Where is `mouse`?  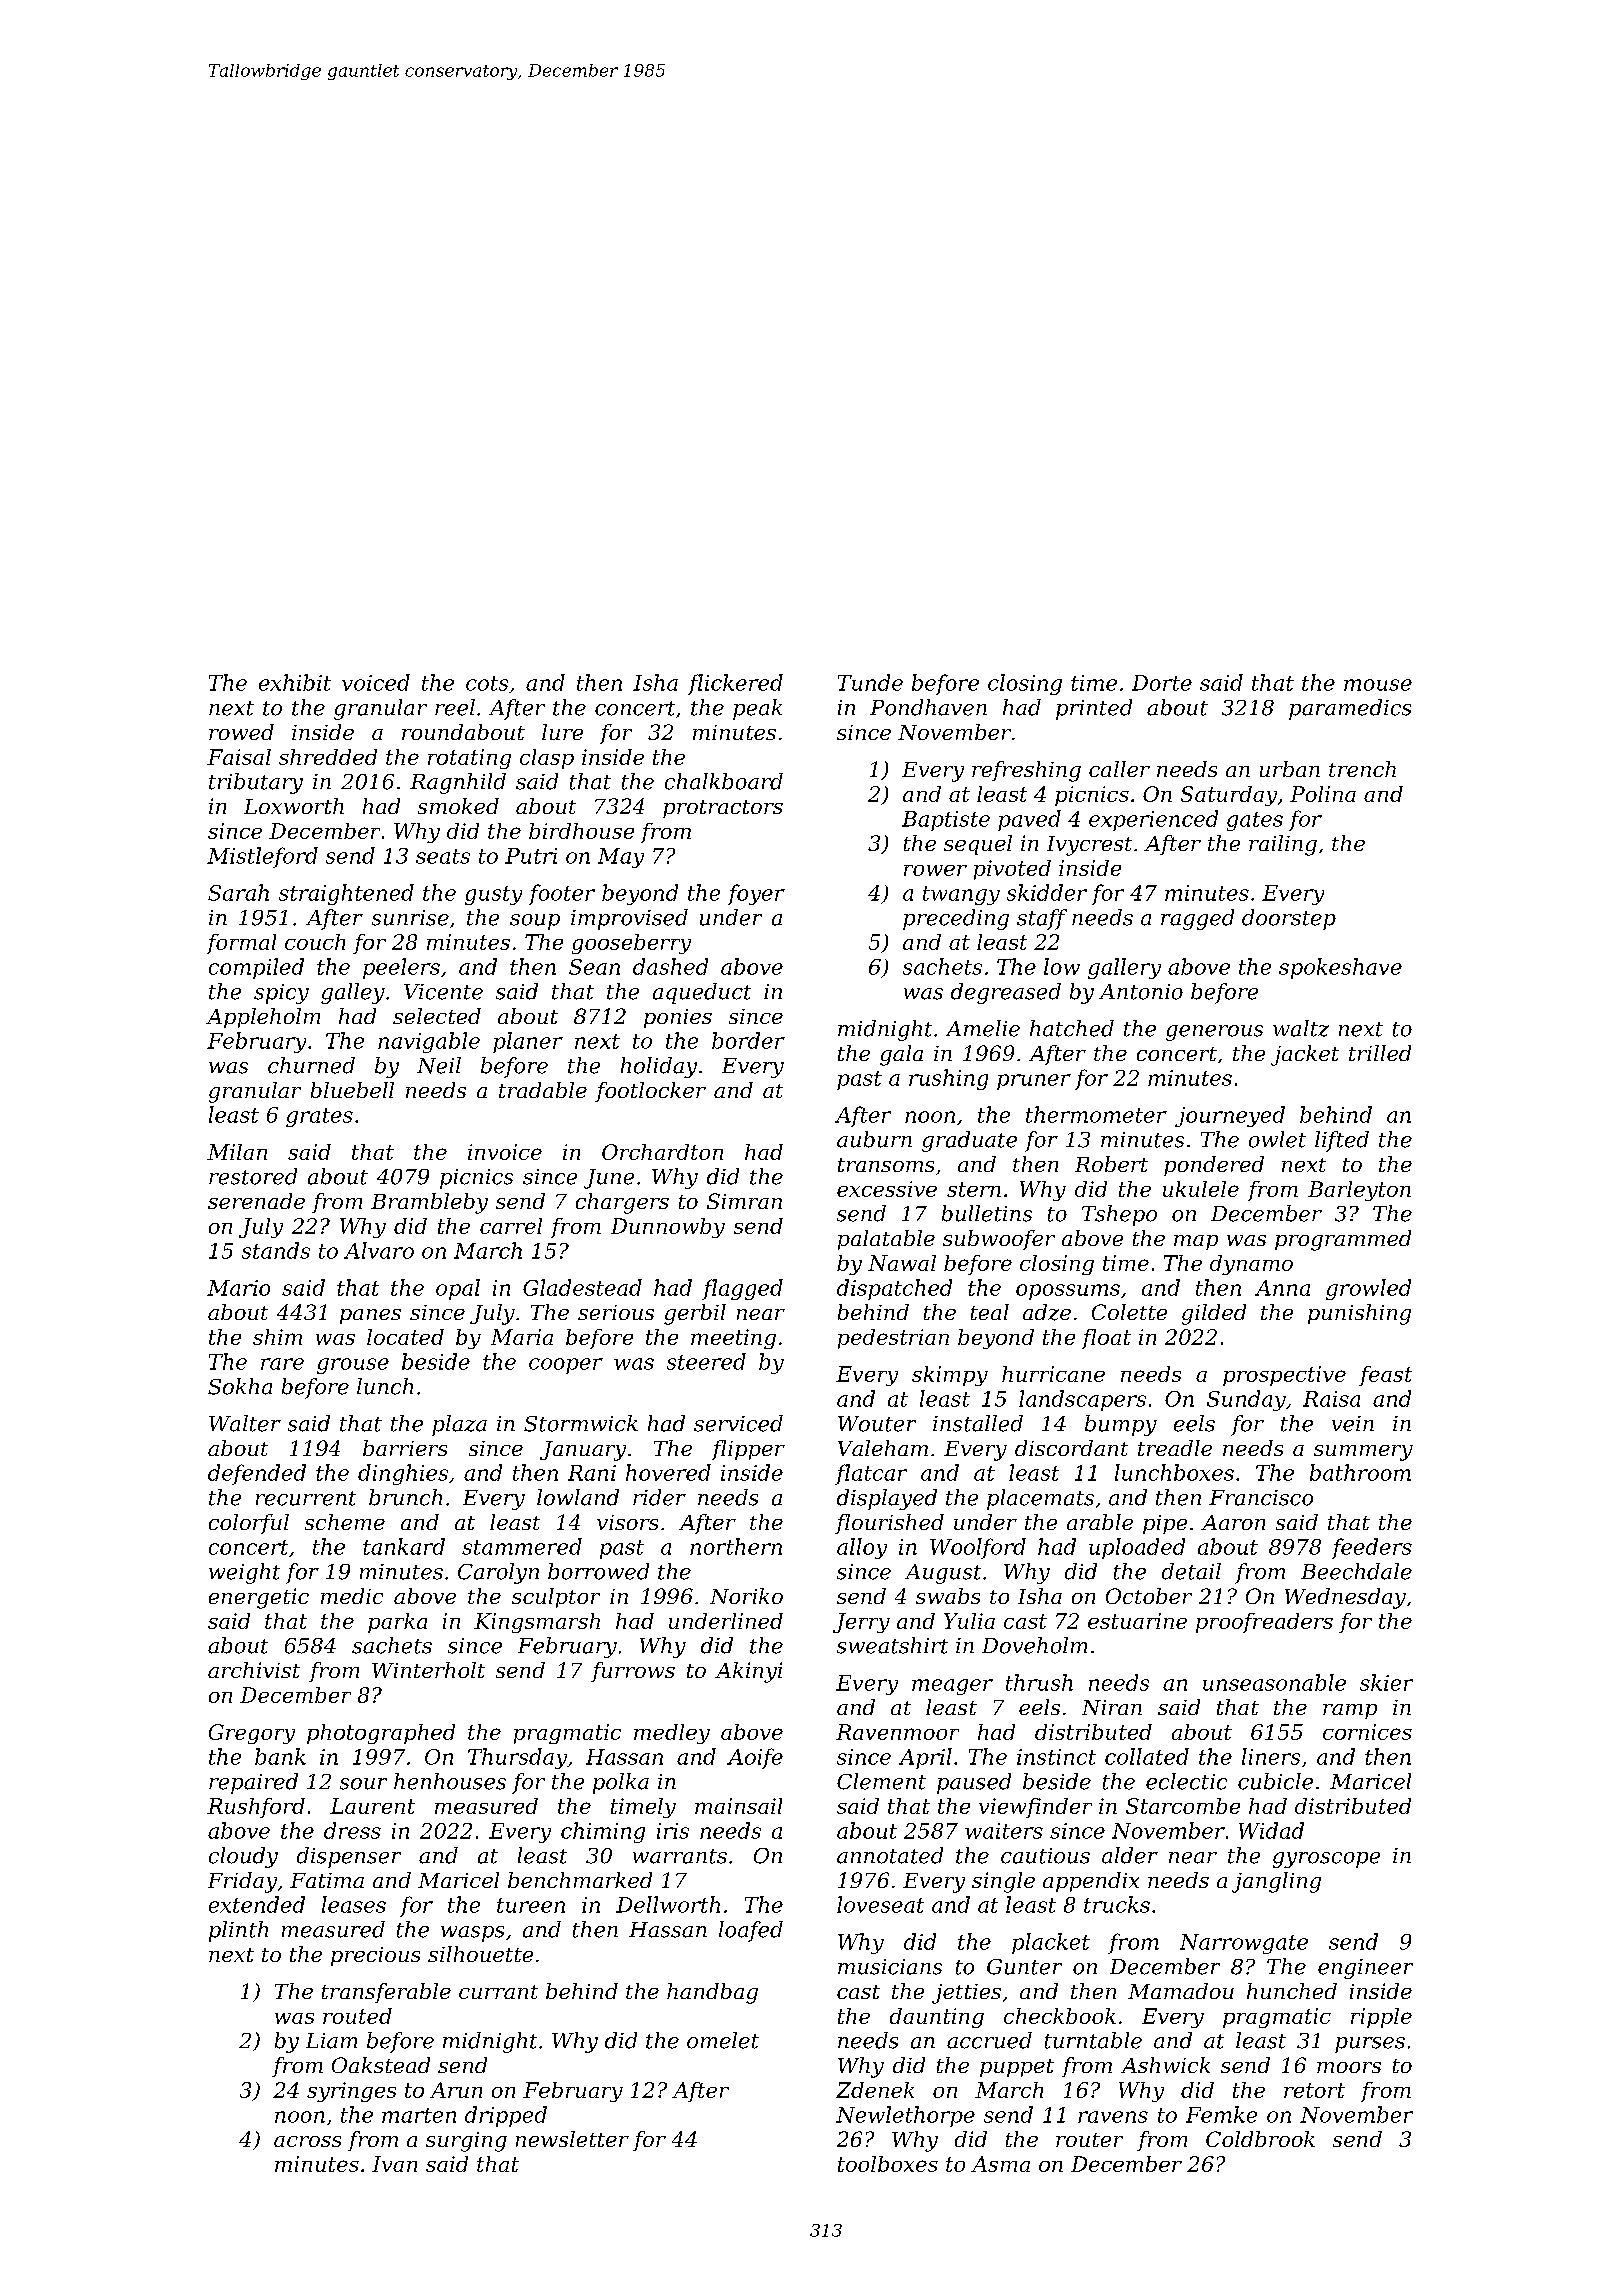
mouse is located at coordinates (1378, 685).
